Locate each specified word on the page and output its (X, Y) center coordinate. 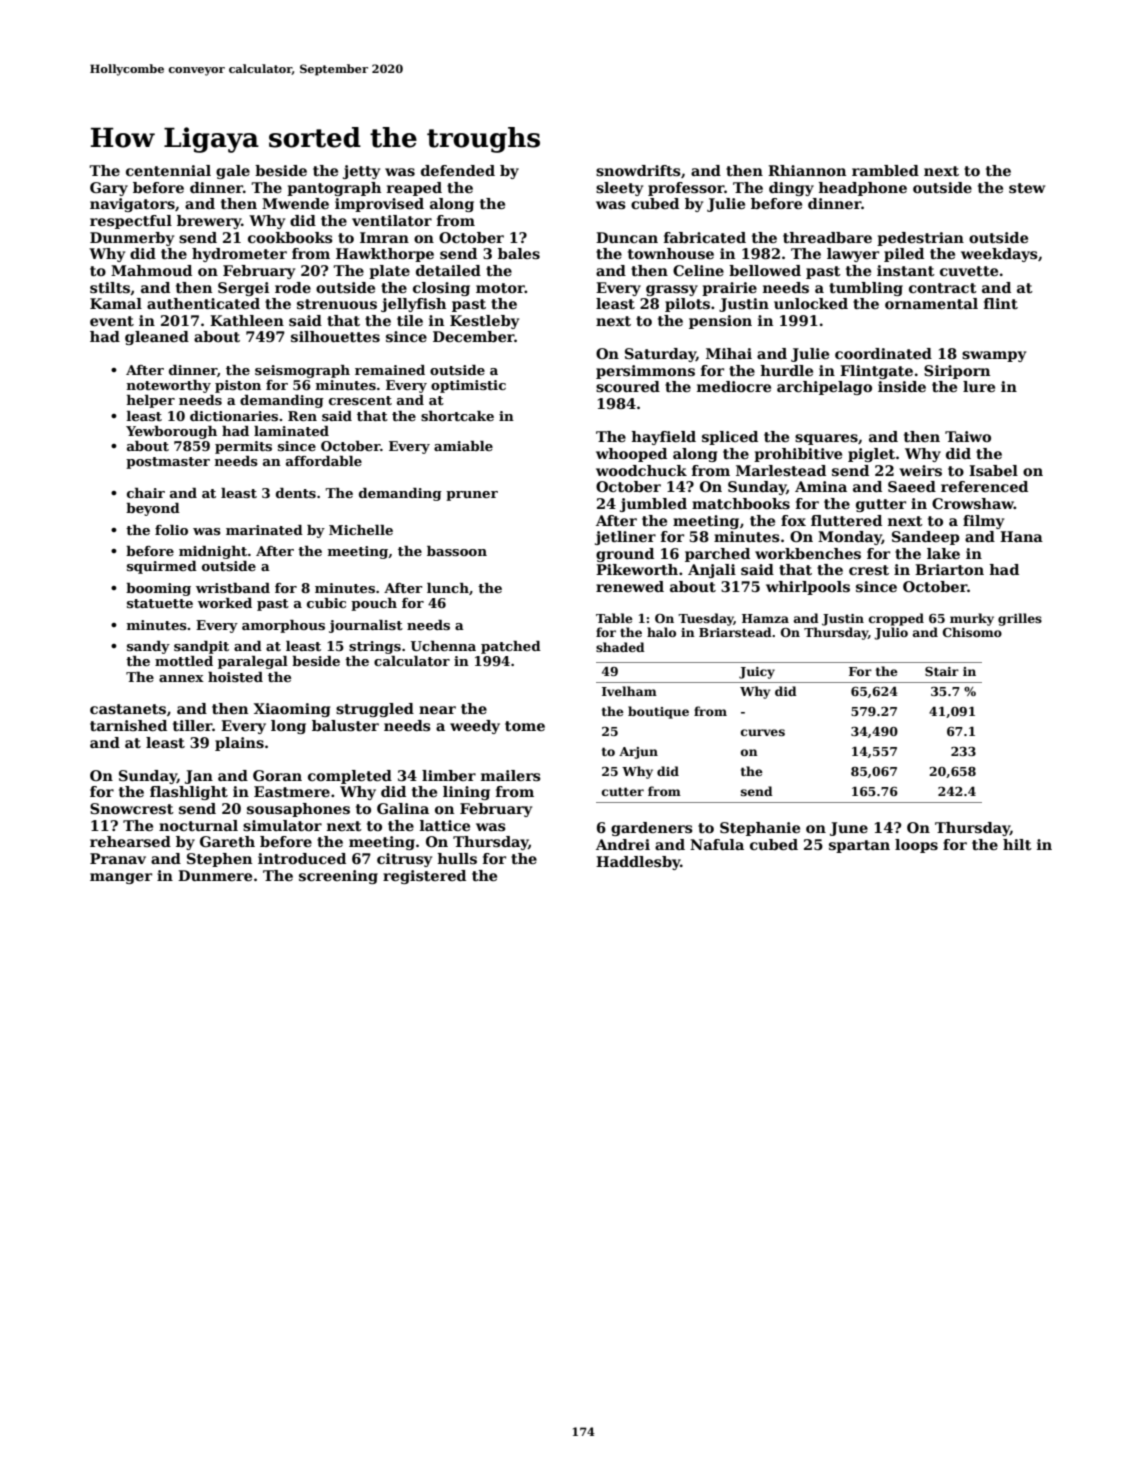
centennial (168, 170)
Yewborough (171, 432)
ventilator (392, 220)
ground (625, 555)
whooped (631, 455)
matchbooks (741, 503)
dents (296, 493)
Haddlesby (638, 863)
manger (121, 878)
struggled (375, 710)
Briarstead (735, 632)
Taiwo (968, 436)
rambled (885, 170)
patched (511, 647)
